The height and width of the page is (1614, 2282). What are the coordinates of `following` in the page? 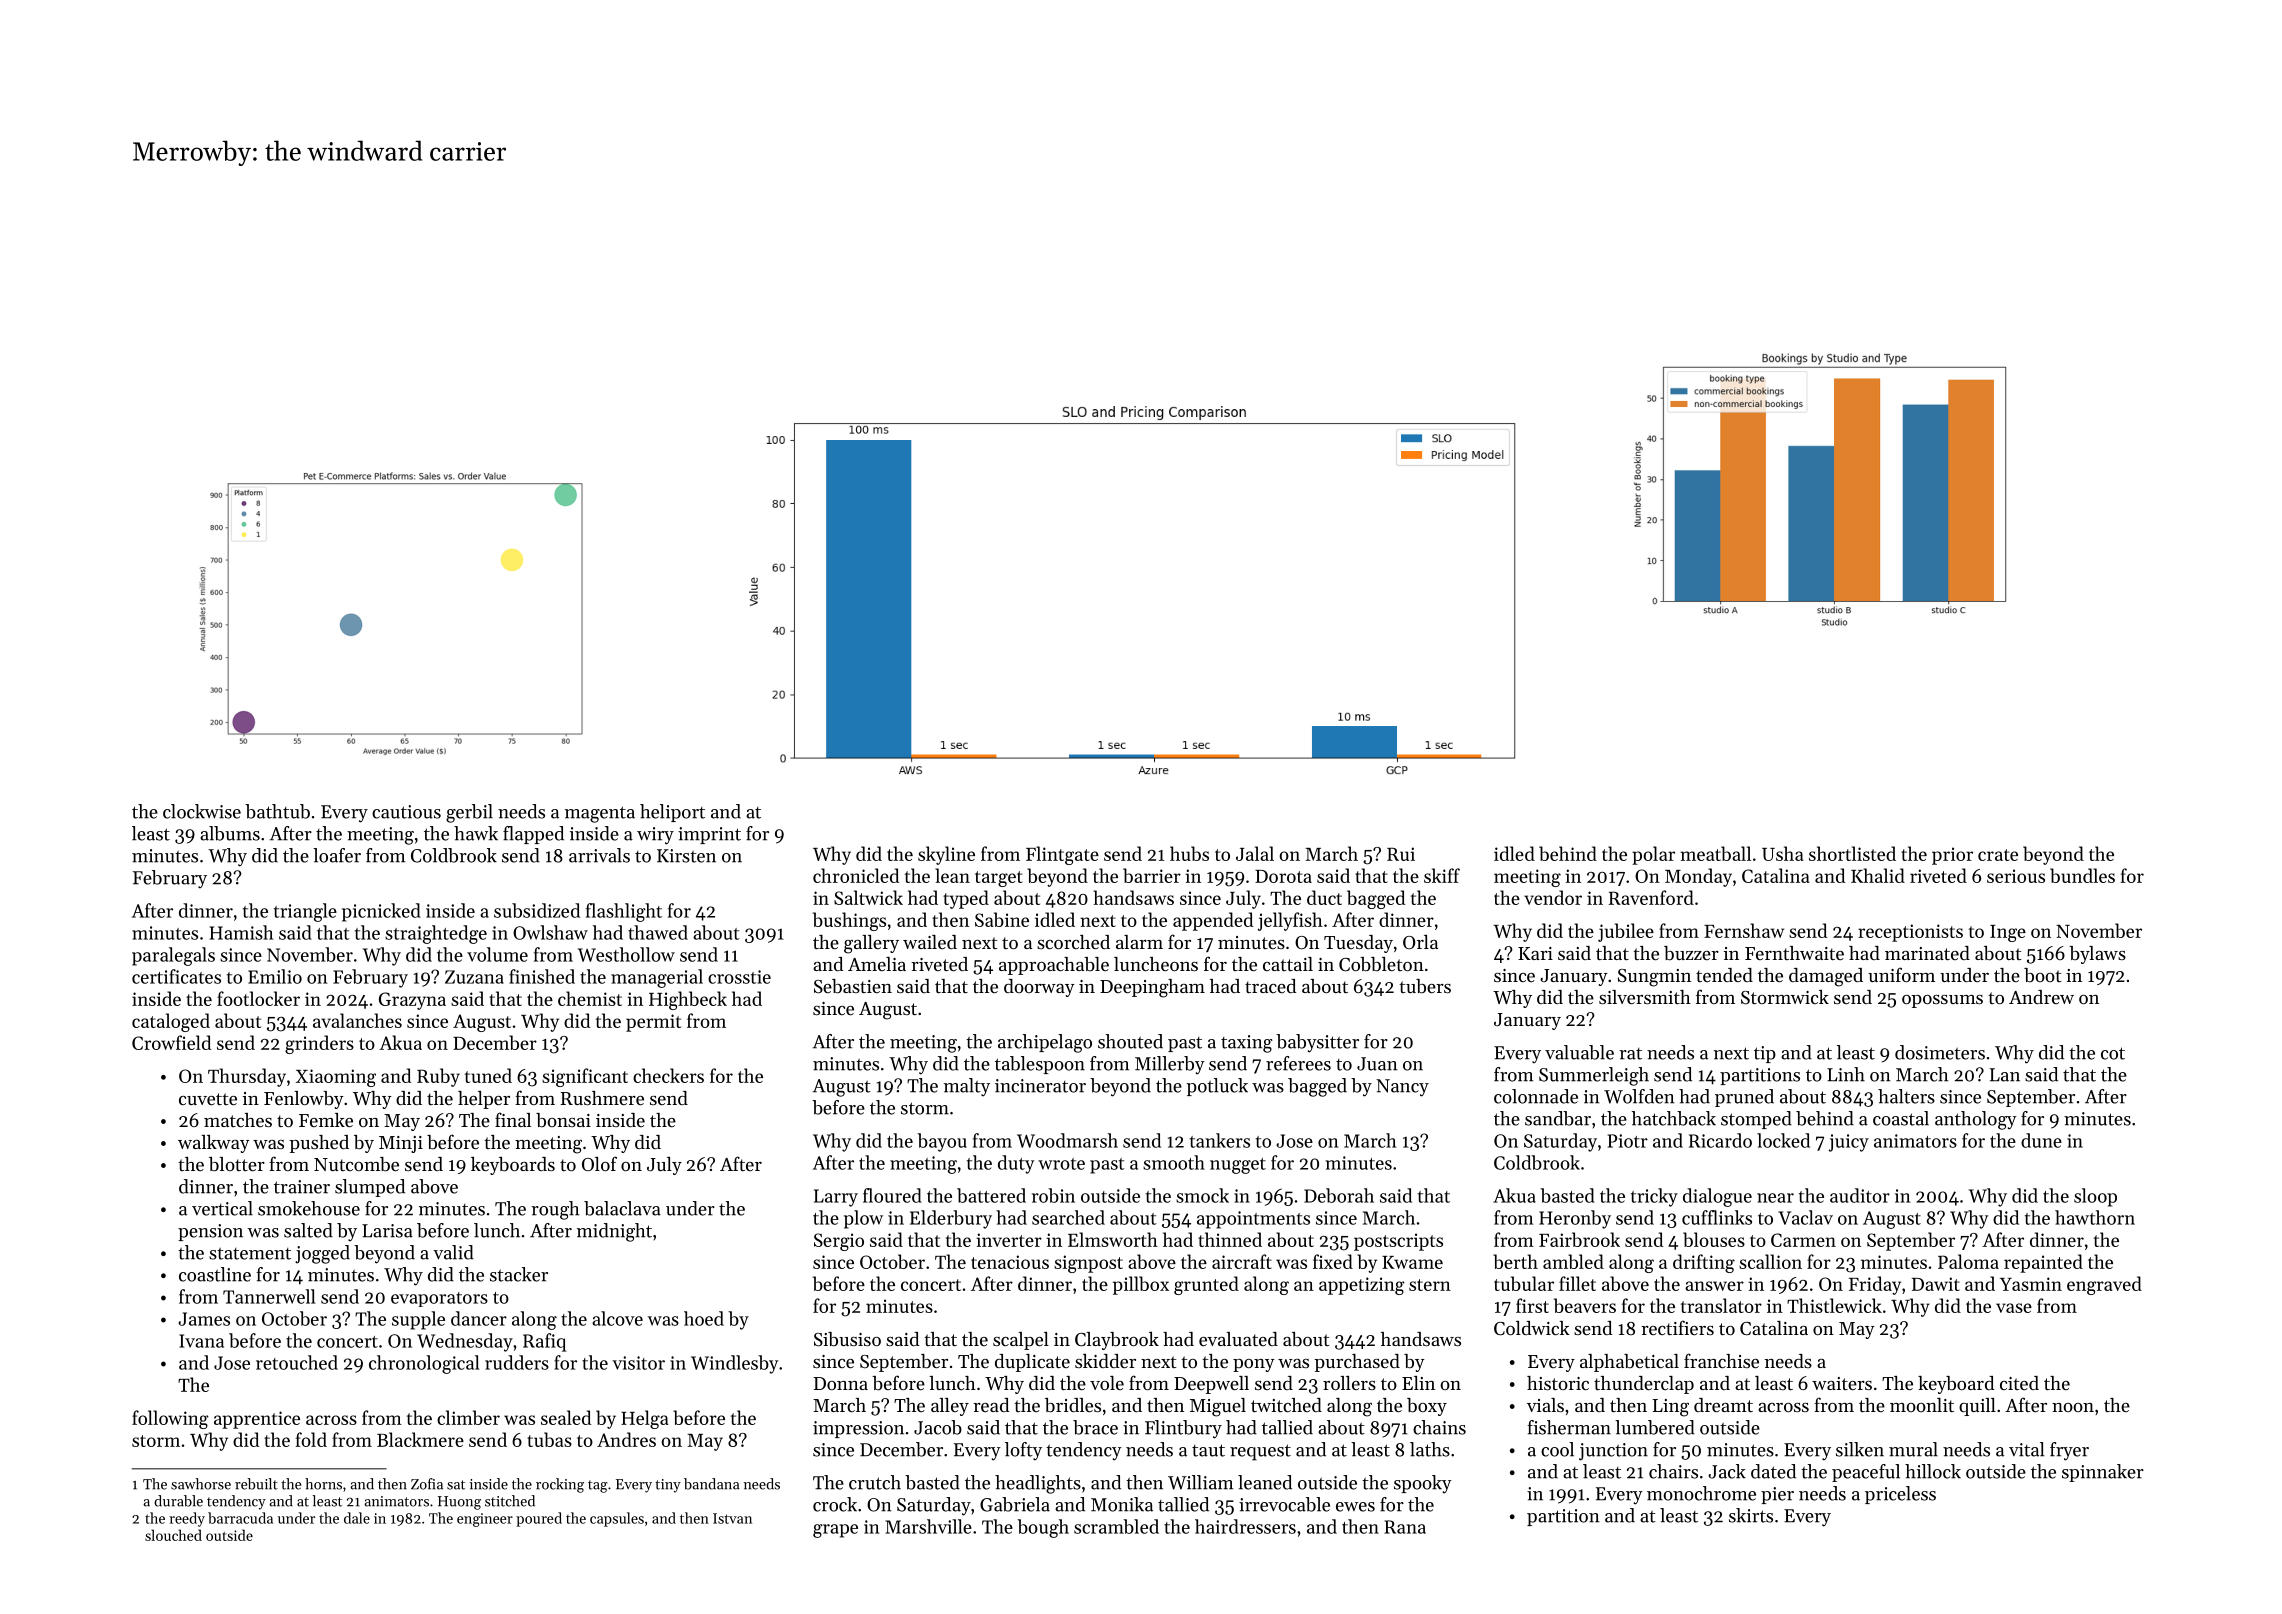 It's located at (170, 1419).
